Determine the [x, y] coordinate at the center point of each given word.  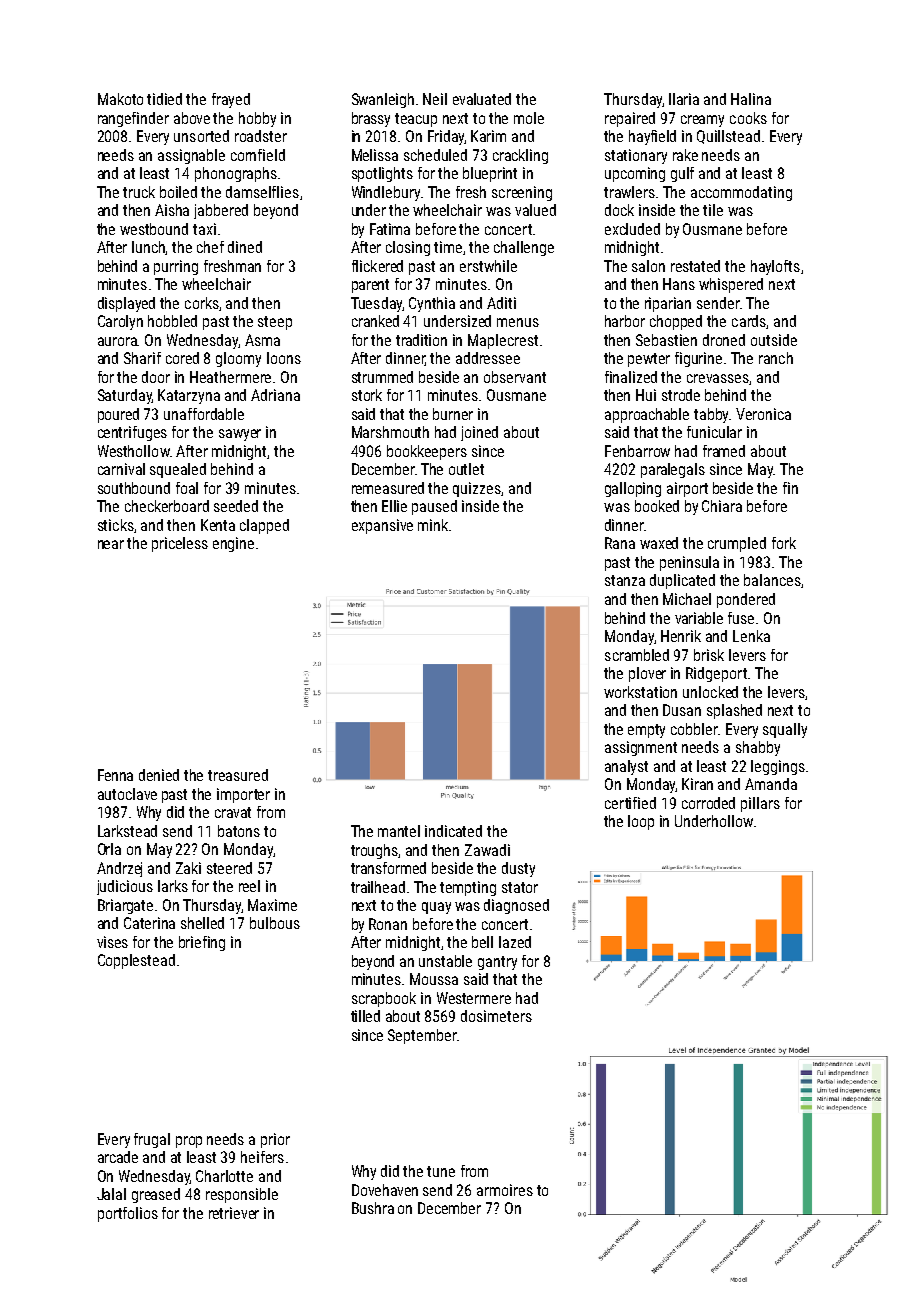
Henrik [681, 636]
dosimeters [496, 1016]
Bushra [373, 1208]
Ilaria [684, 99]
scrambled [637, 655]
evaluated [482, 99]
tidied [164, 99]
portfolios [128, 1214]
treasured [238, 775]
